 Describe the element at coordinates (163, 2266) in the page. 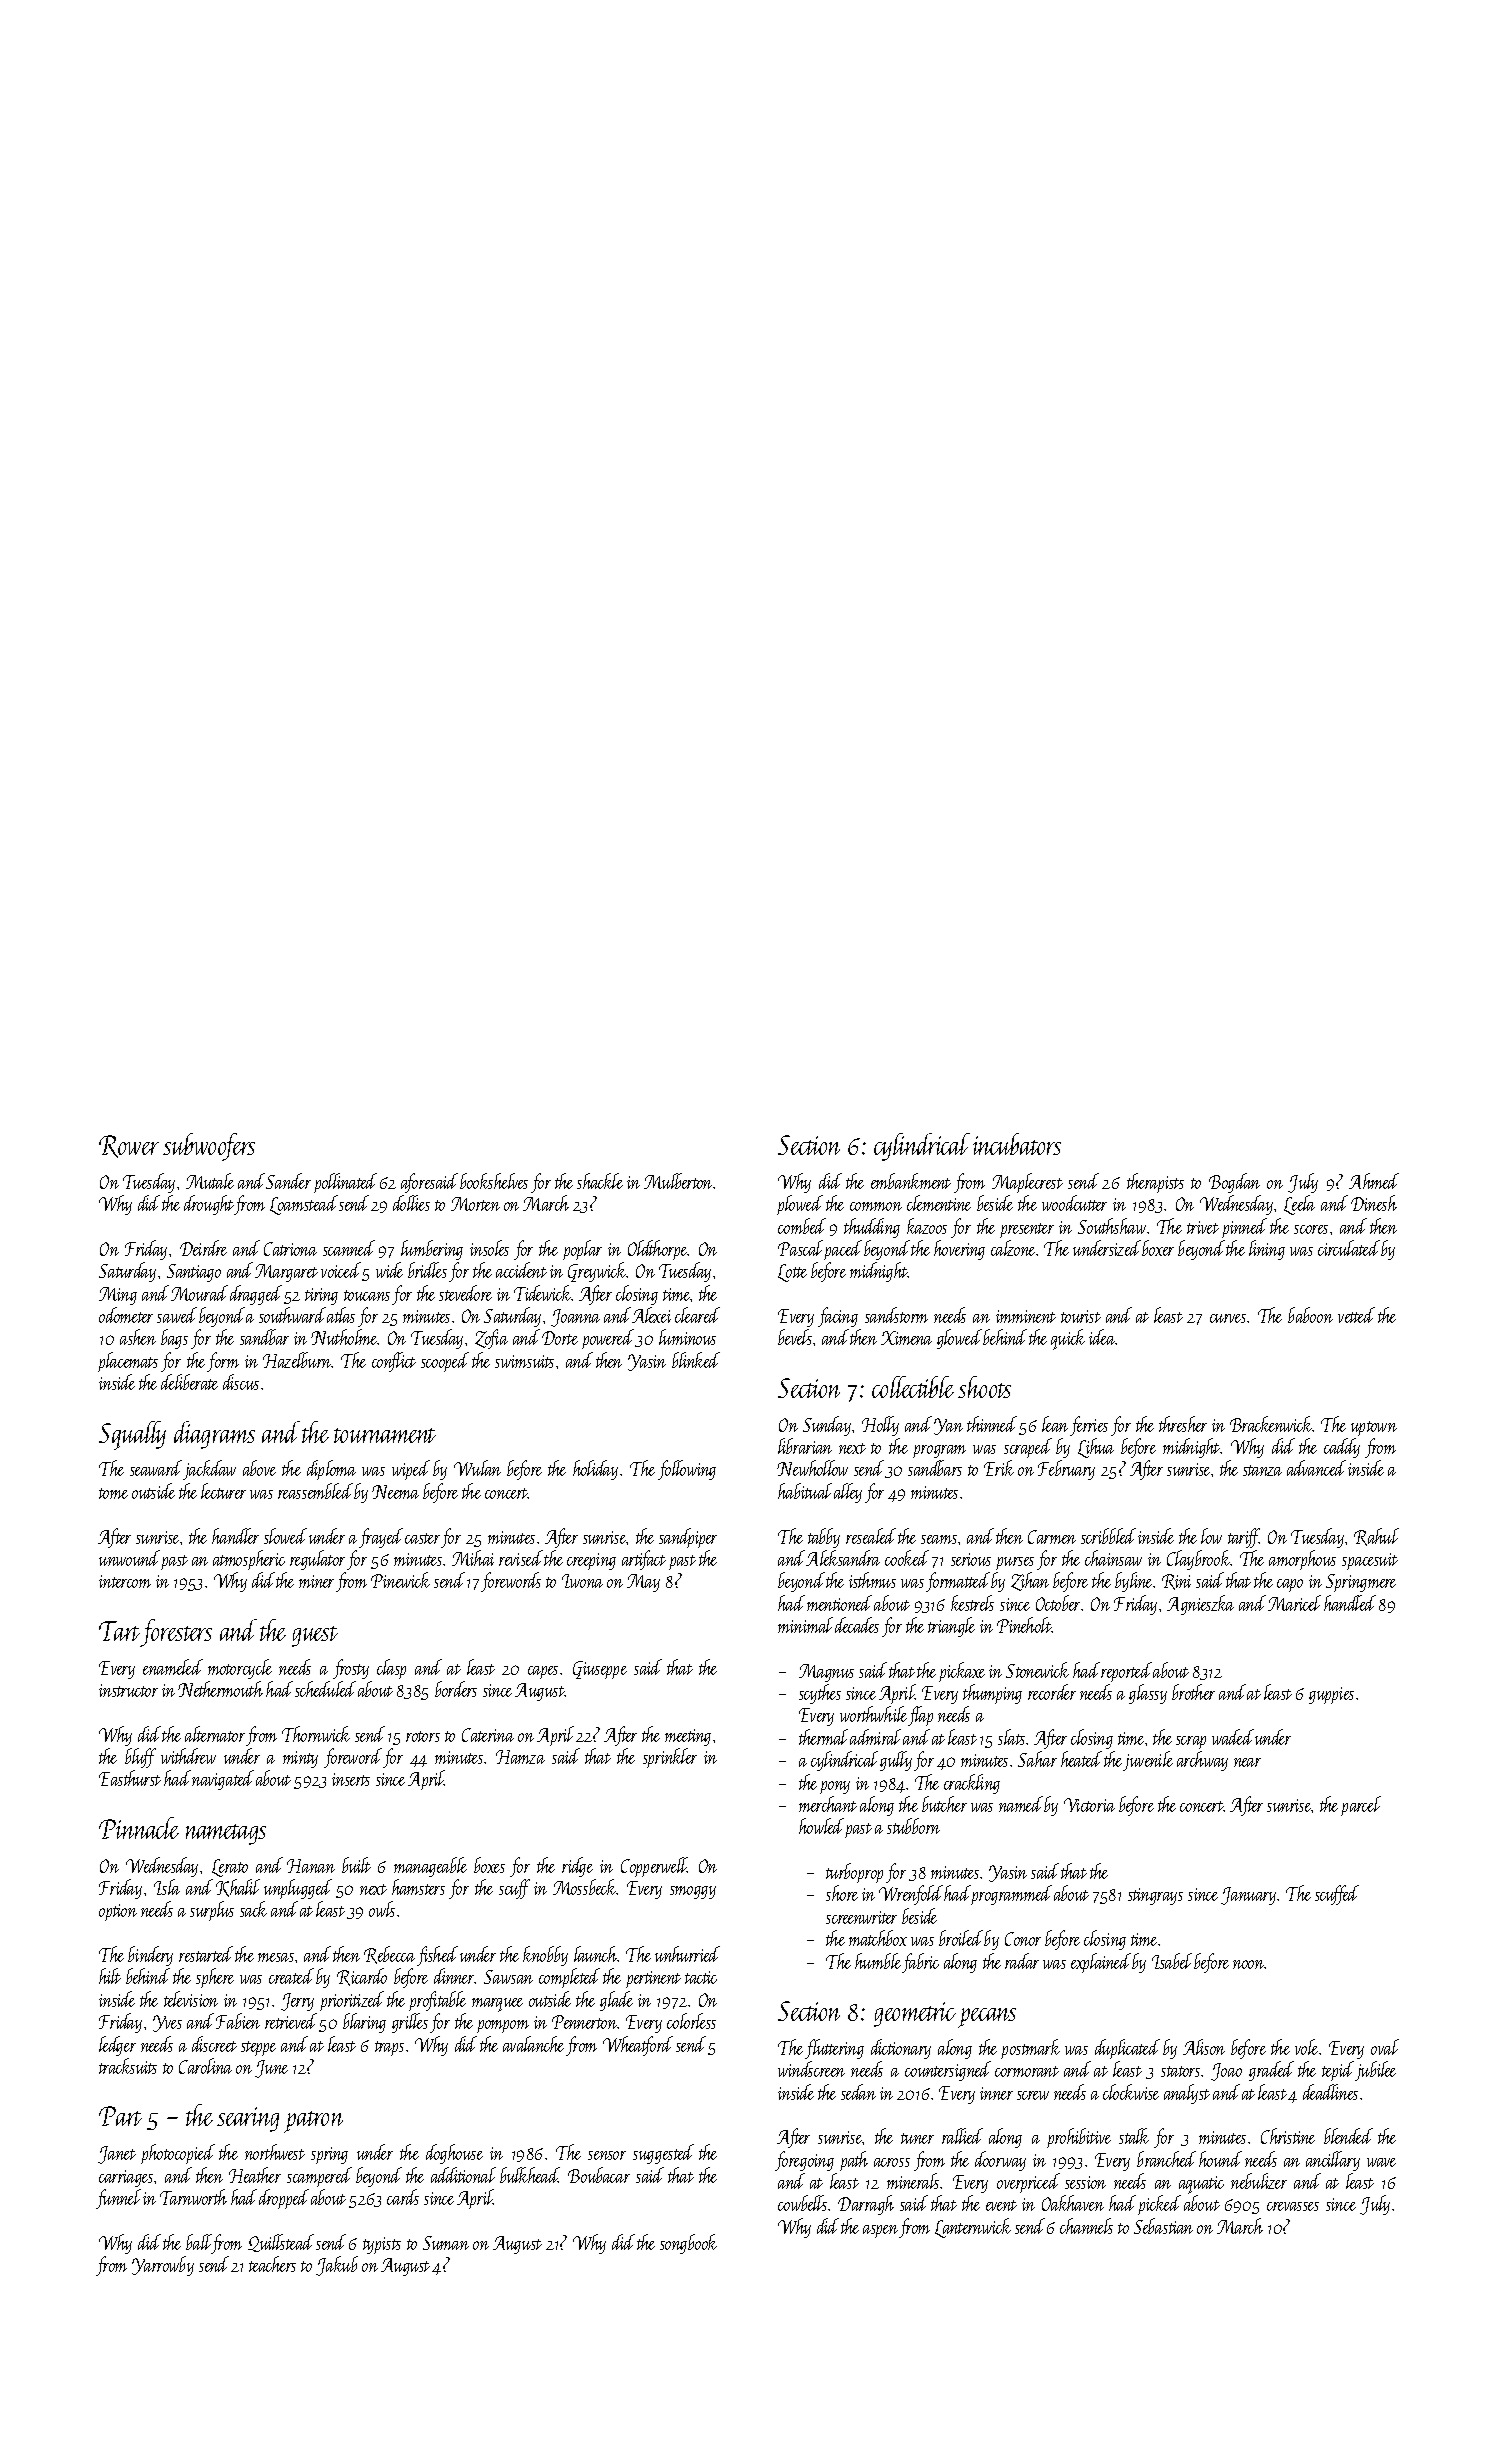

I see `Yarrowby` at that location.
